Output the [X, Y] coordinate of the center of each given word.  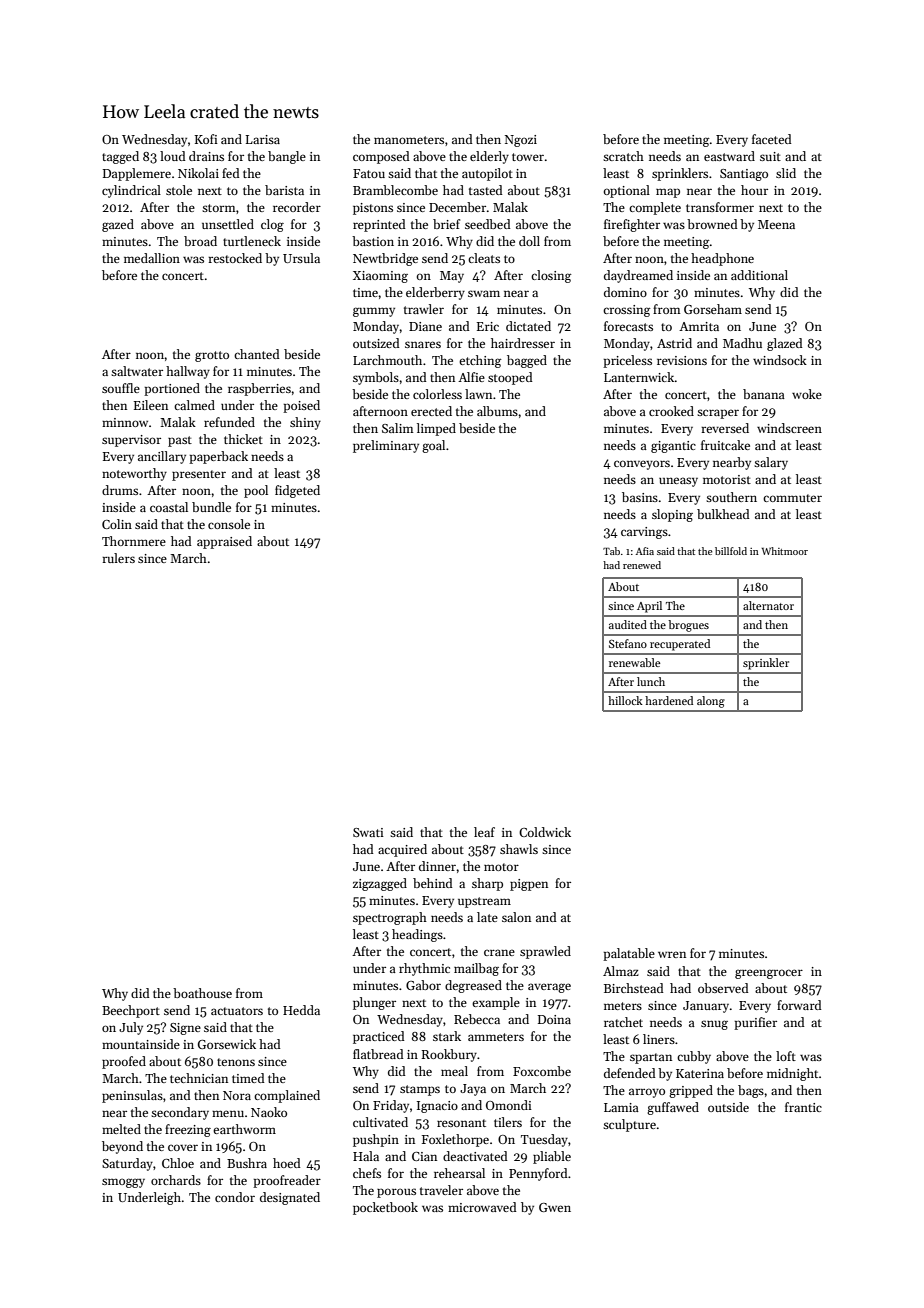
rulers [118, 558]
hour [754, 190]
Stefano [628, 643]
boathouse [202, 993]
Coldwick [545, 832]
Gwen [555, 1207]
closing [551, 276]
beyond [122, 1147]
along [711, 702]
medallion [152, 258]
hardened [669, 700]
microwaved [482, 1207]
